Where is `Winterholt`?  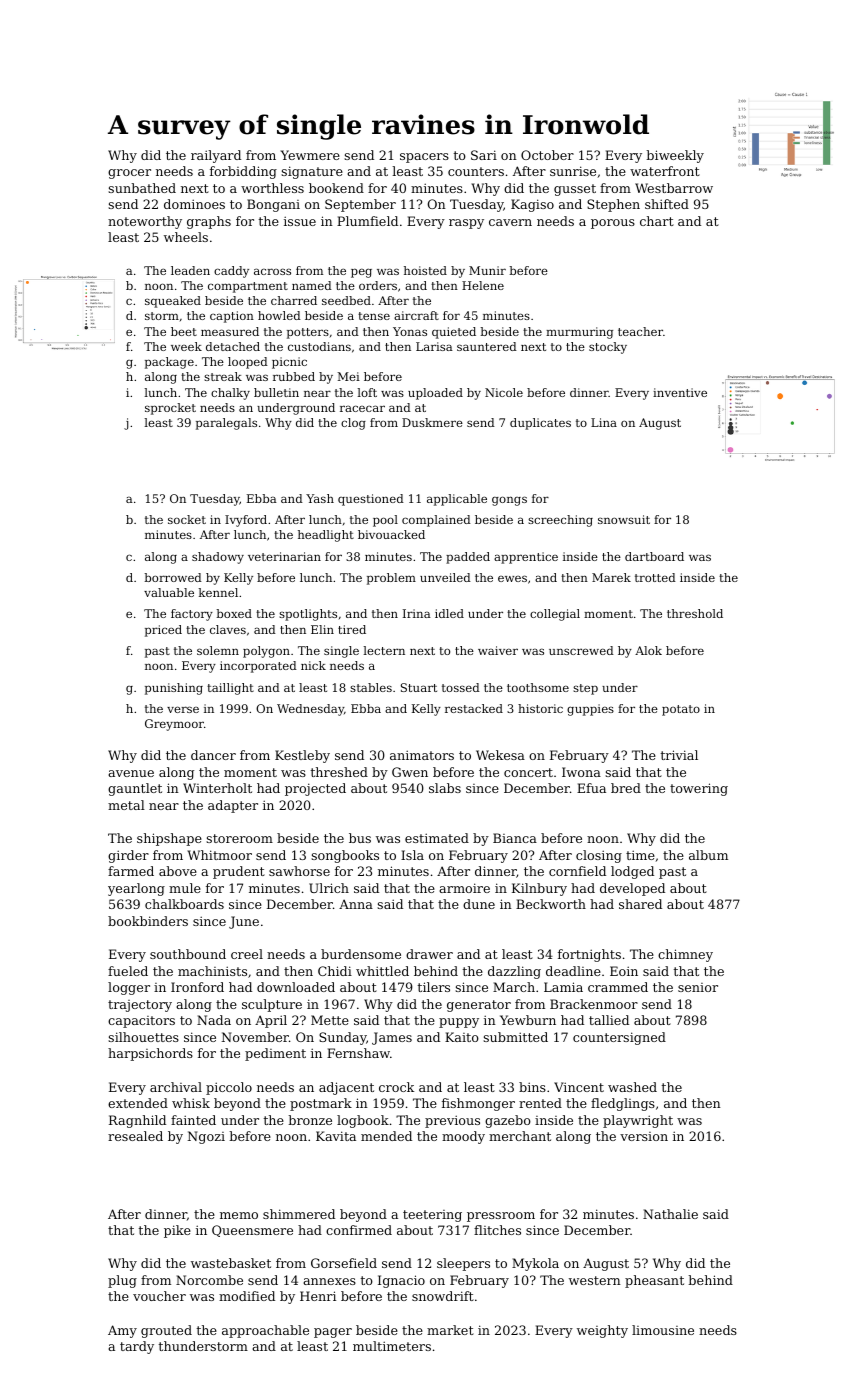
Winterholt is located at coordinates (217, 788).
